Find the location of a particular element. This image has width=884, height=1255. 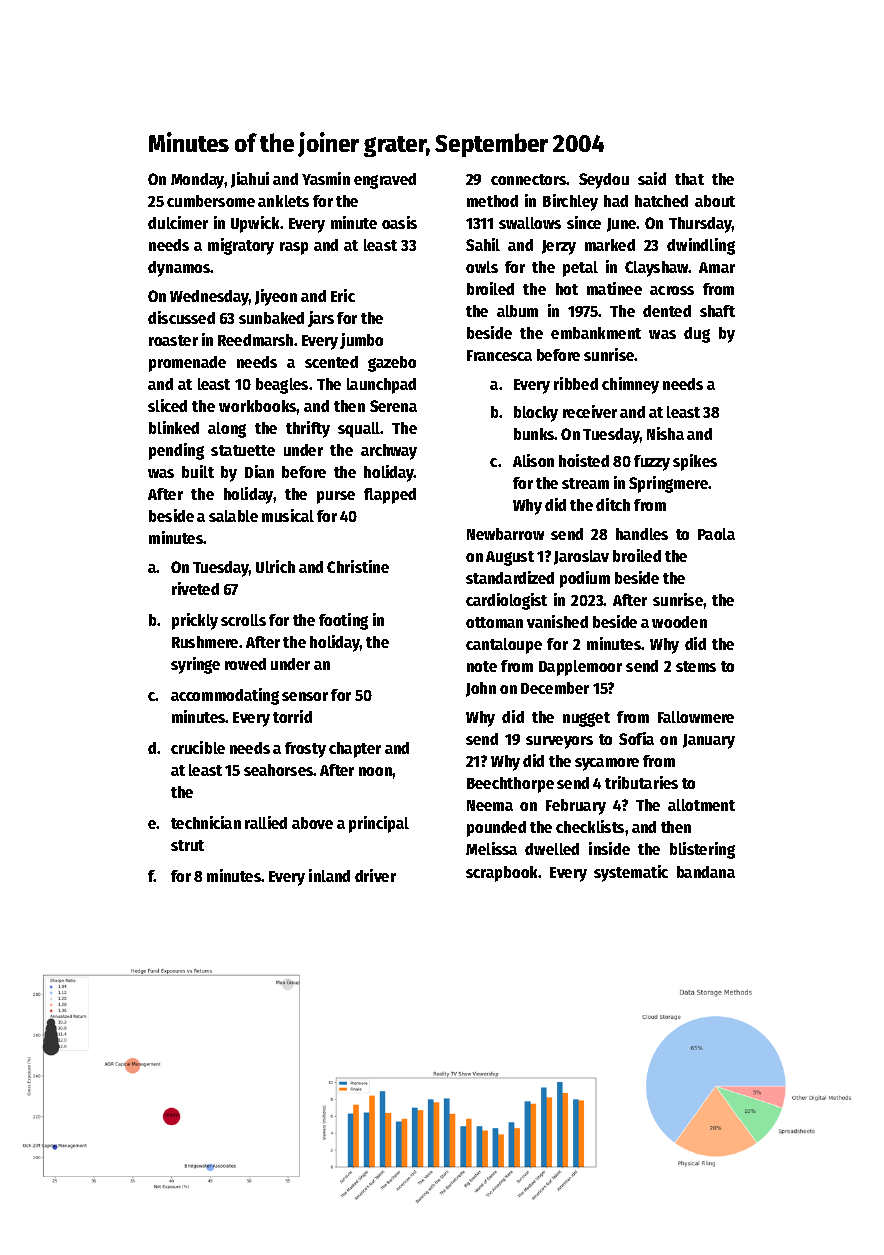

Nisha is located at coordinates (665, 433).
